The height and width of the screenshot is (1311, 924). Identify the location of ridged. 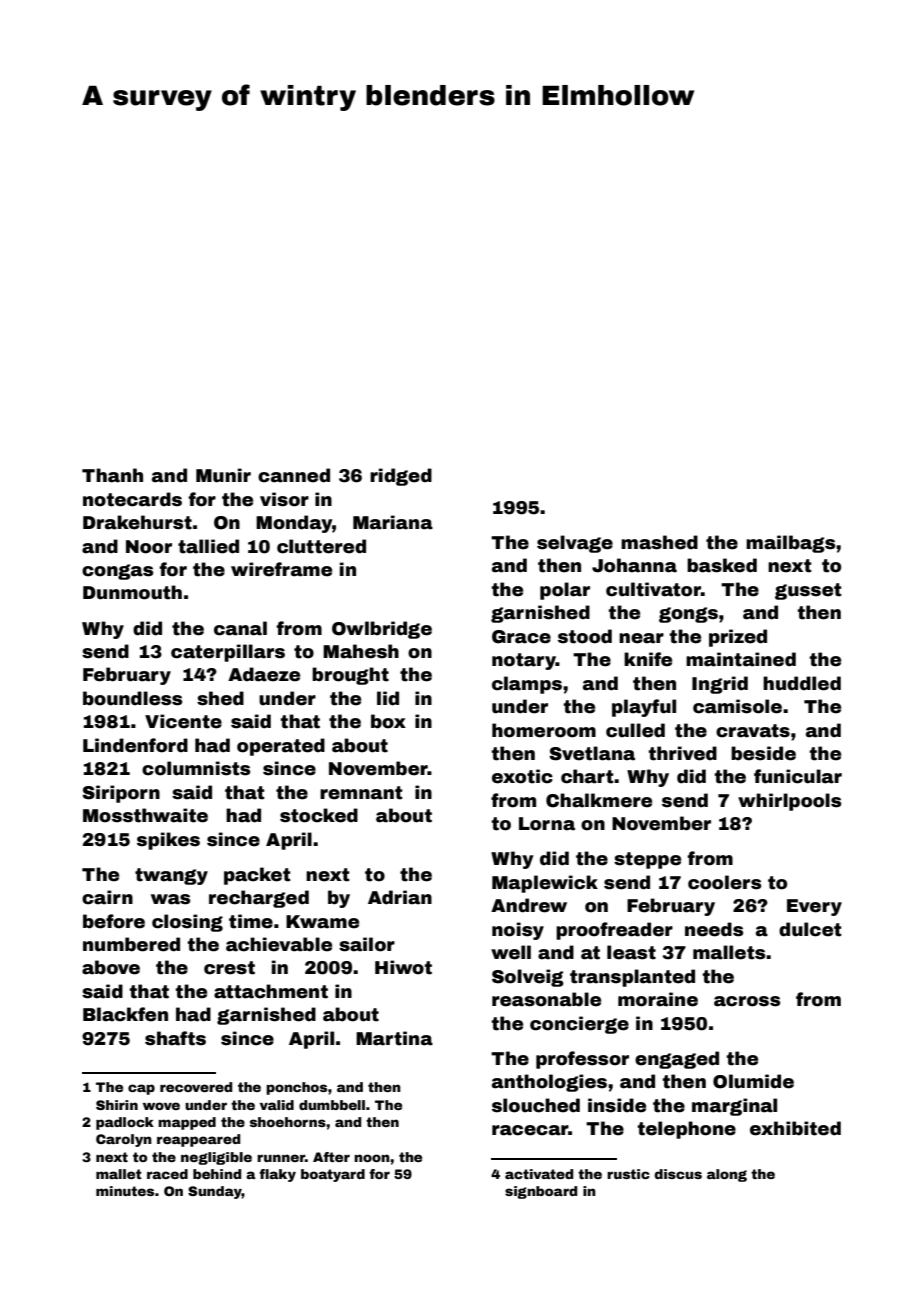
(401, 477).
